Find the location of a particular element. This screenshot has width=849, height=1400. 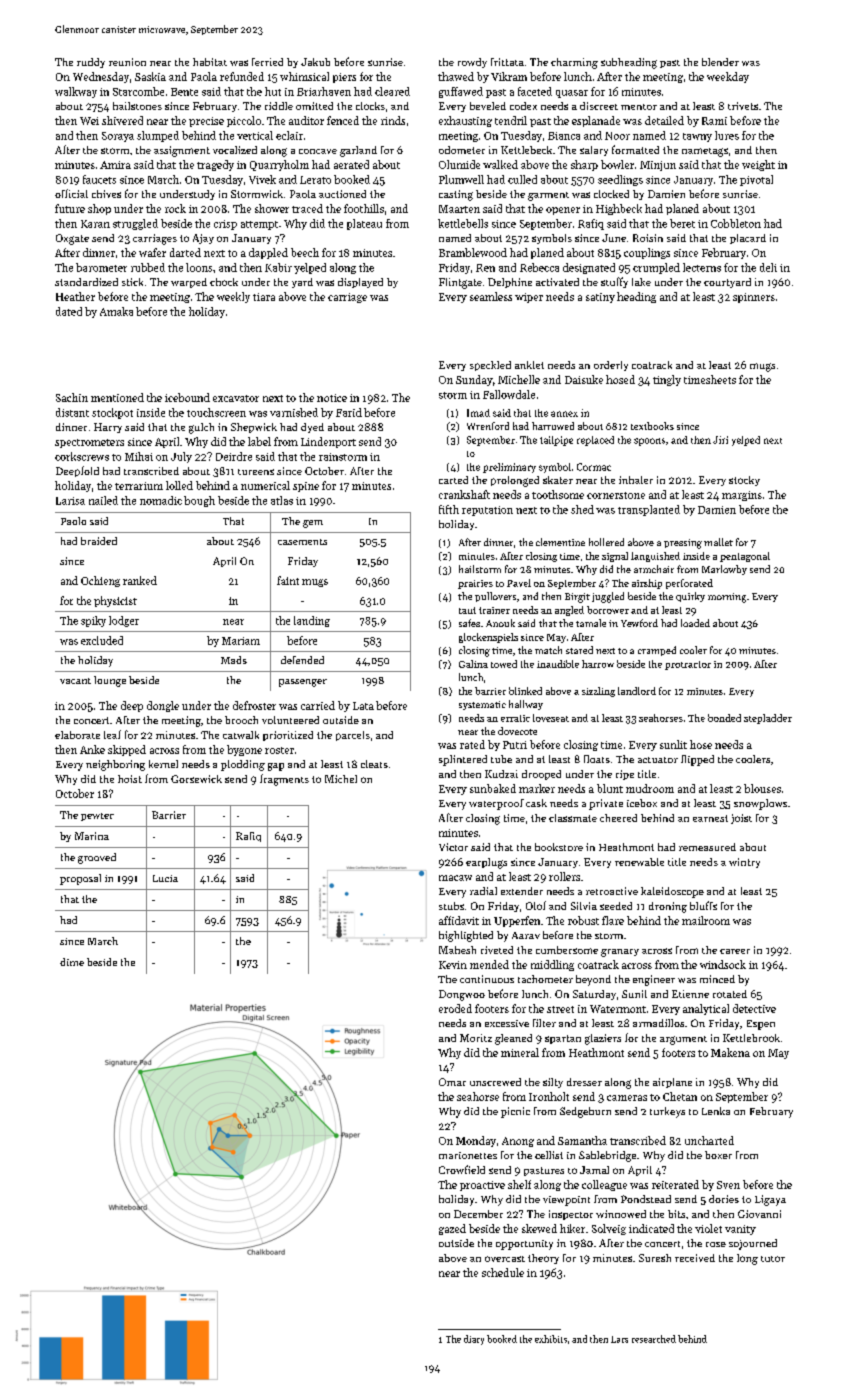

walkway is located at coordinates (76, 92).
